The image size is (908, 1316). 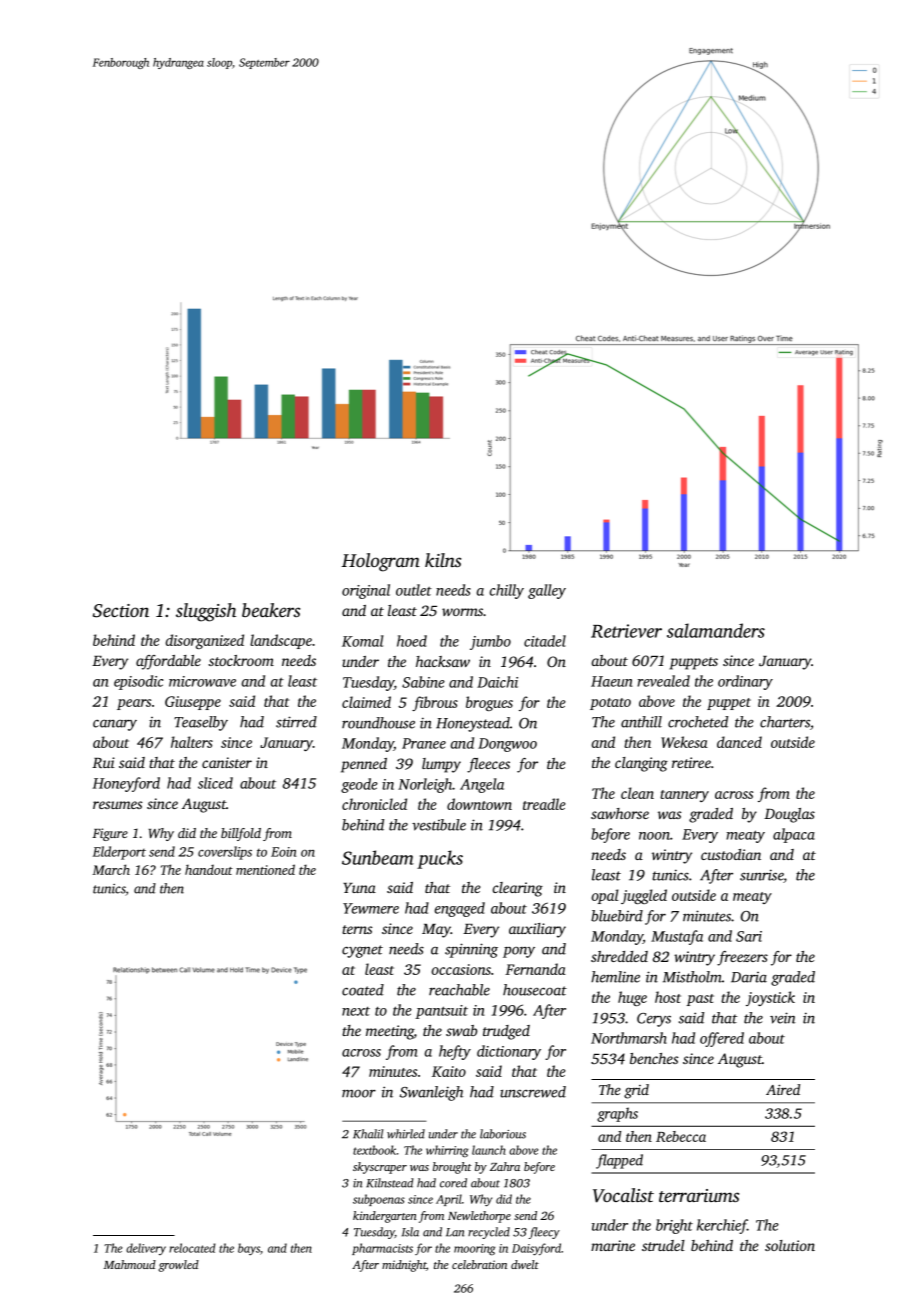 I want to click on bays, so click(x=249, y=1249).
